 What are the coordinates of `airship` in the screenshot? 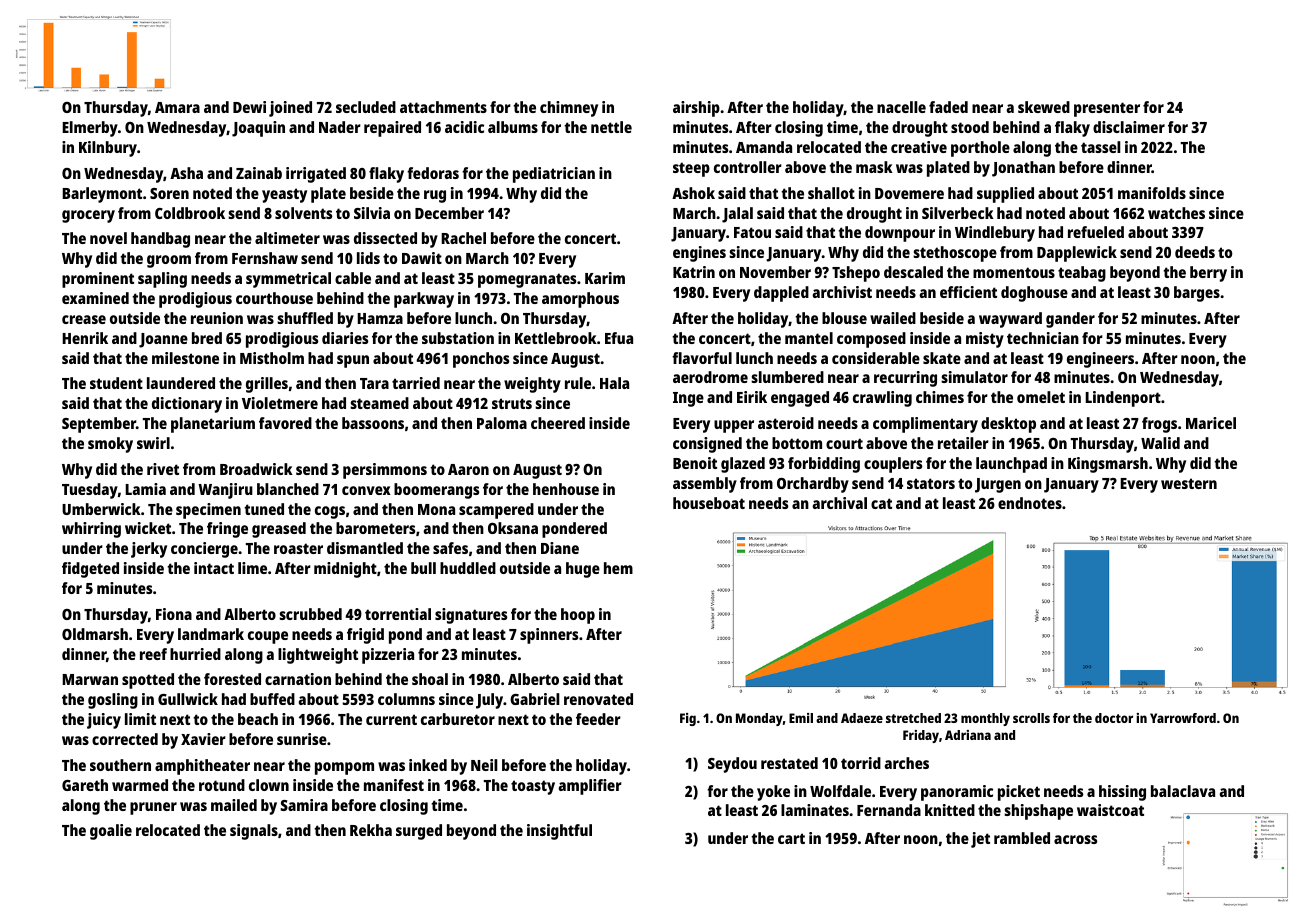 It's located at (696, 109).
